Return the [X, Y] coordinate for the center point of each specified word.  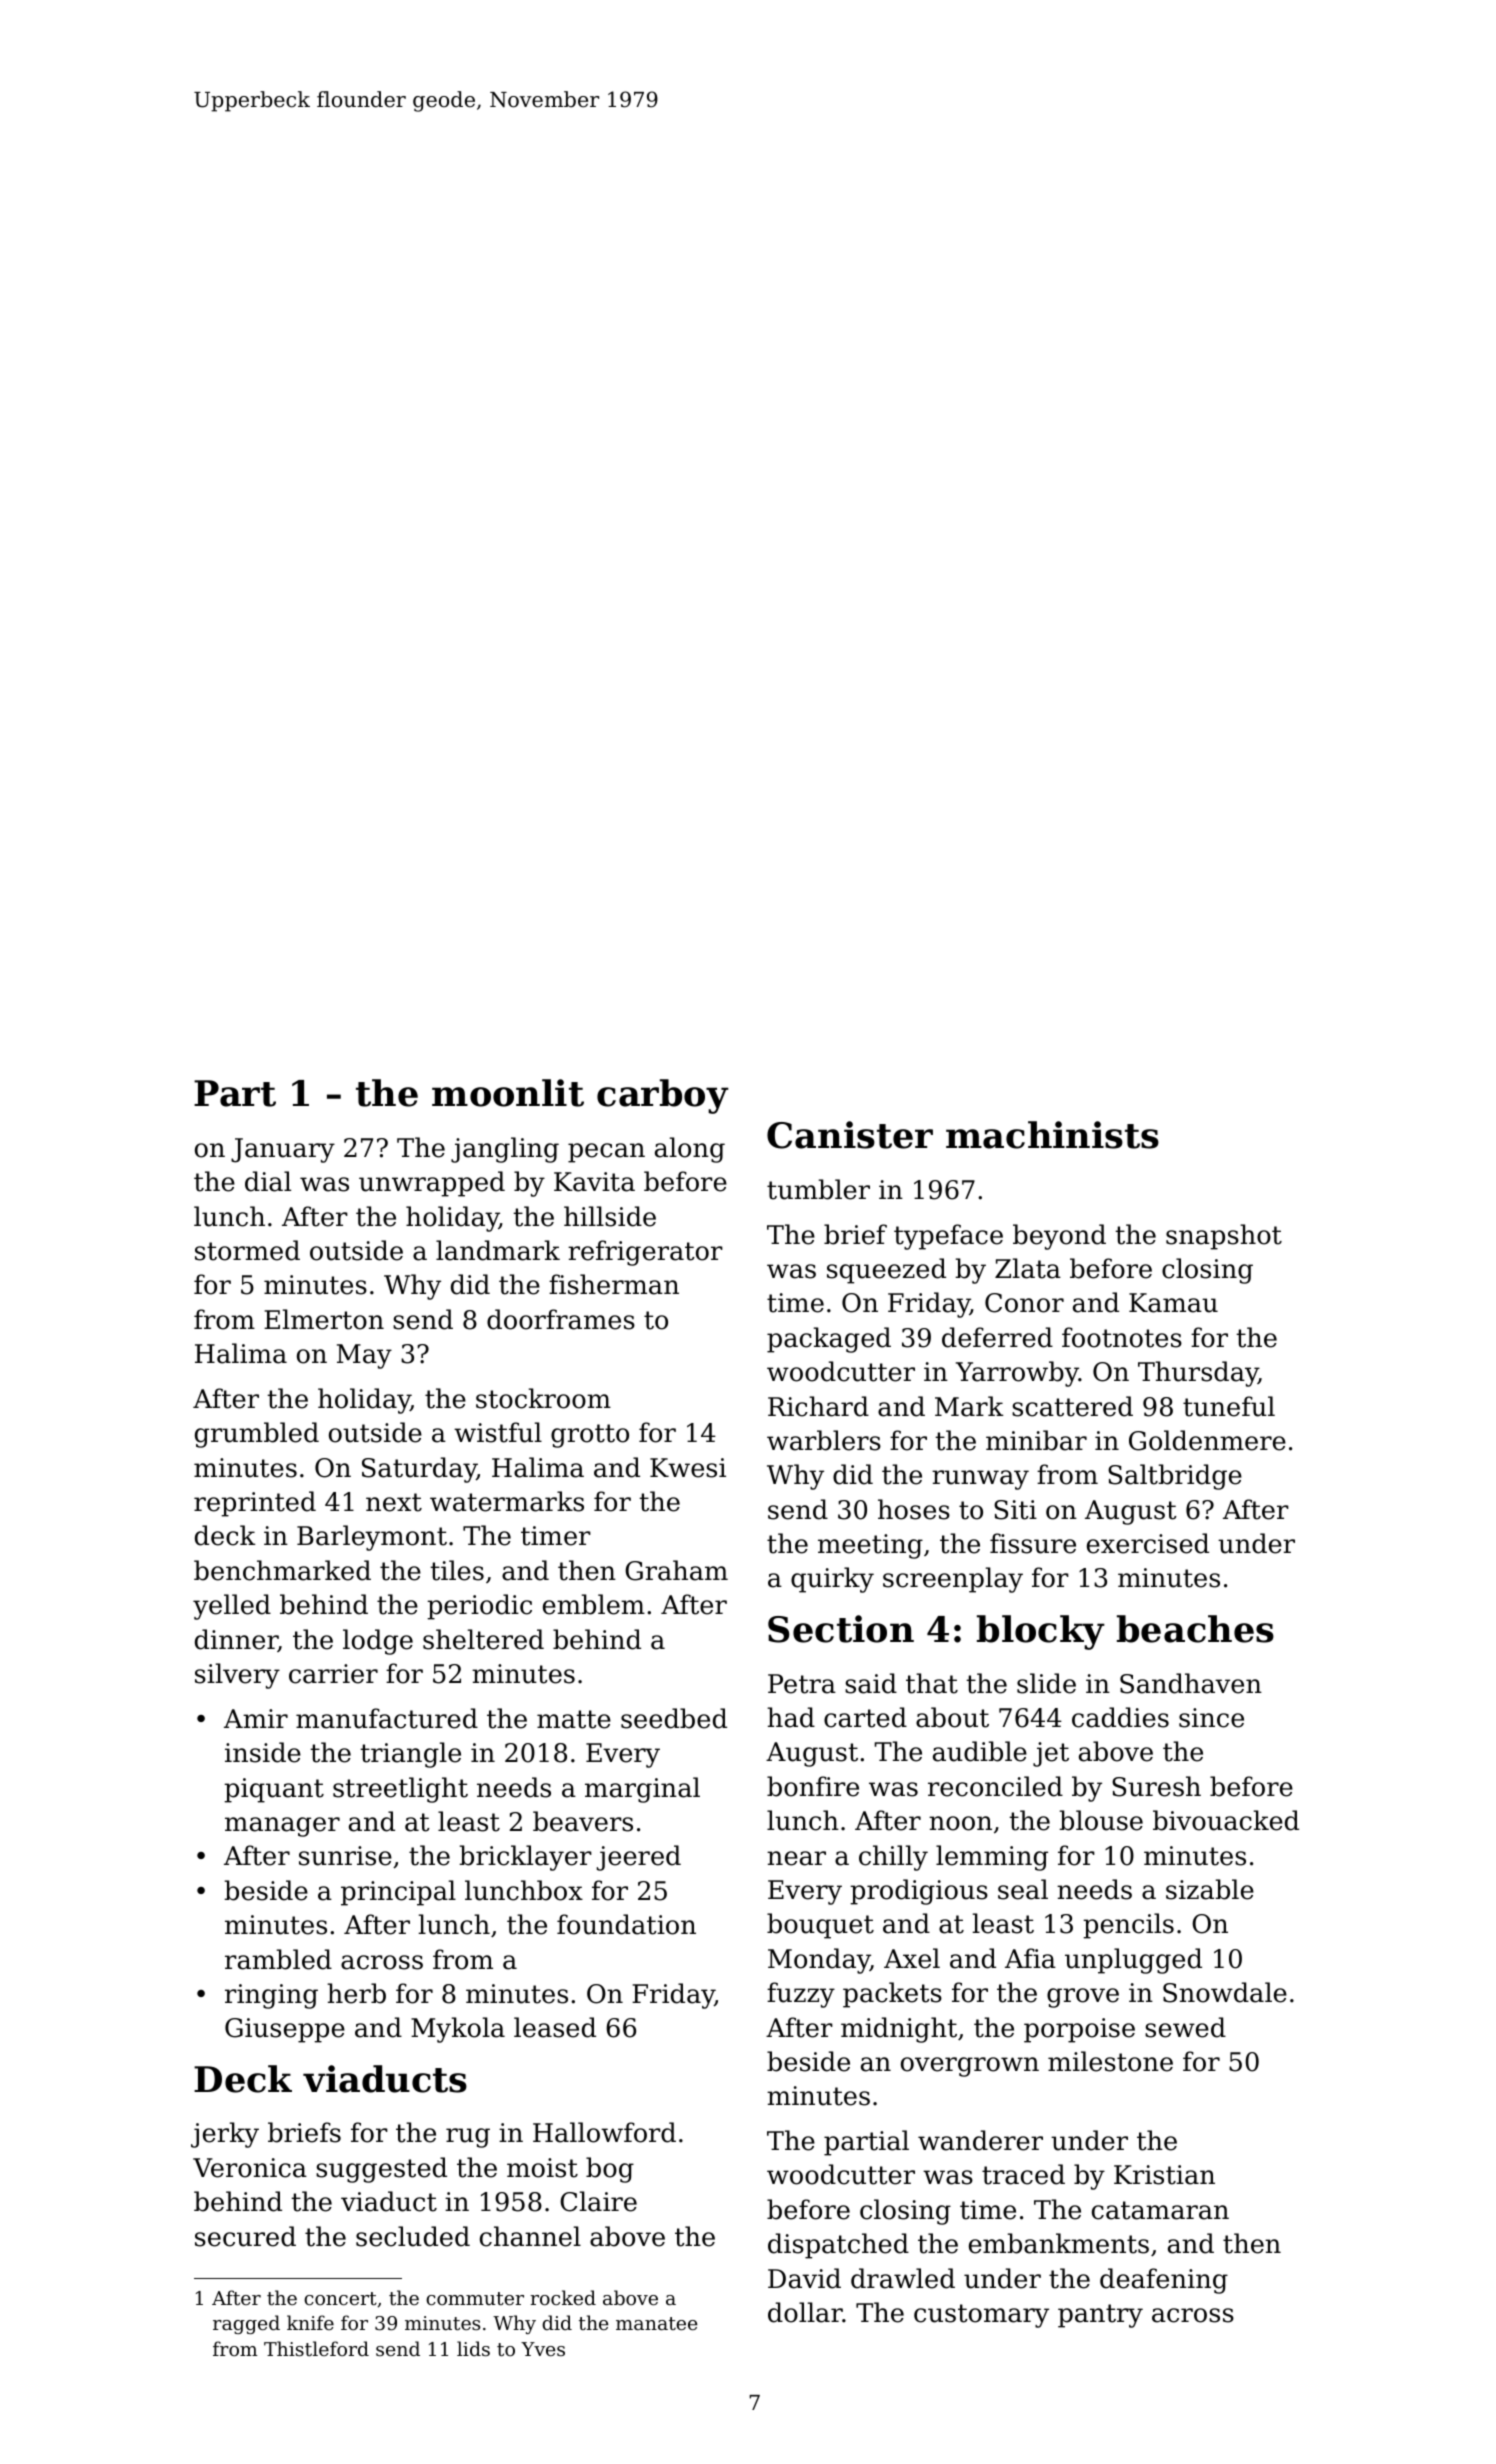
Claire [598, 2201]
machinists [1052, 1135]
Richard [818, 1406]
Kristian [1164, 2175]
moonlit [508, 1093]
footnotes [1122, 1337]
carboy [663, 1096]
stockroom [543, 1398]
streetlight [400, 1790]
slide [1046, 1683]
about [952, 1717]
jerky [225, 2135]
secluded [413, 2236]
